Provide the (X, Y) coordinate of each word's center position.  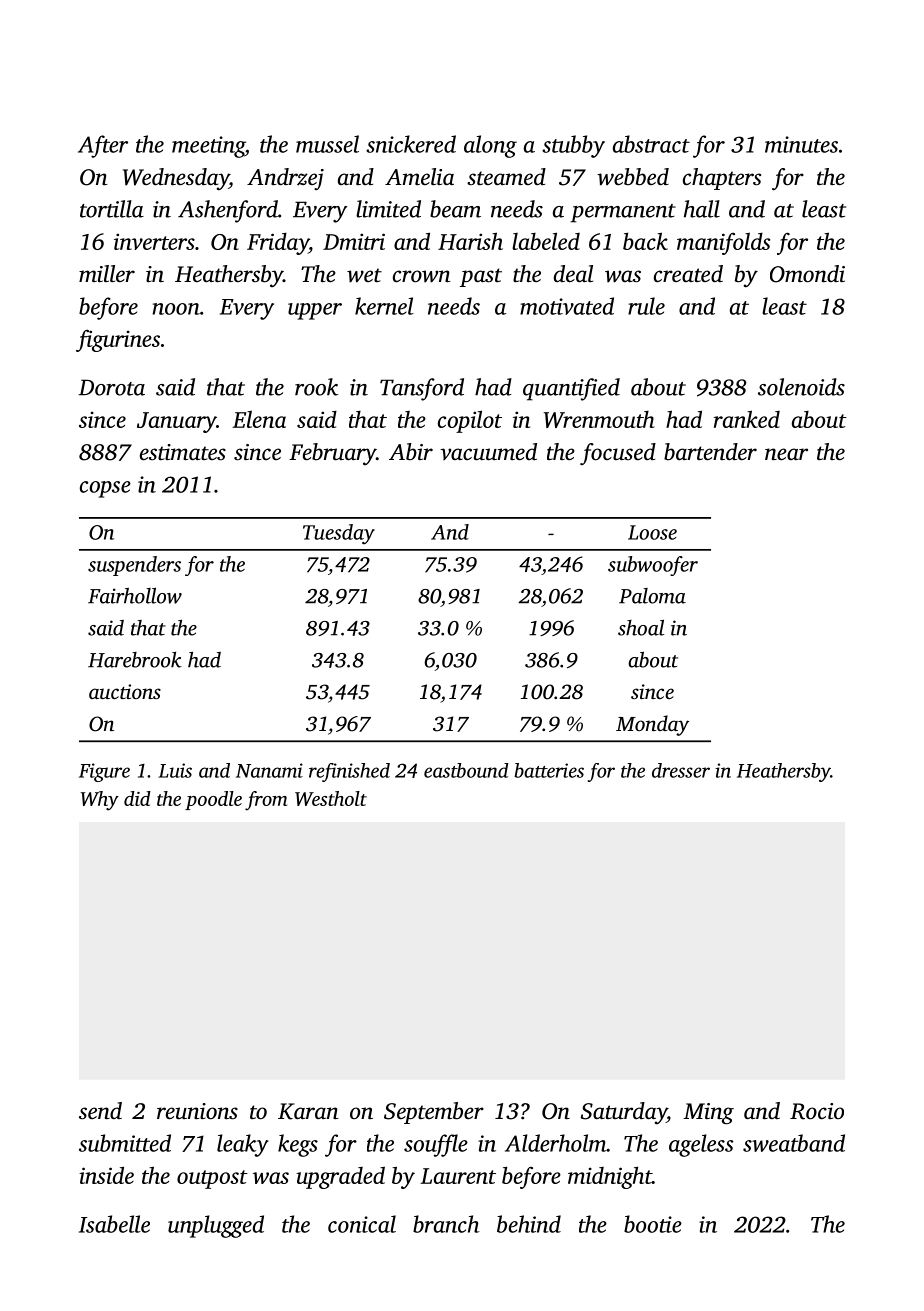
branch (446, 1224)
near (786, 454)
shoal (641, 628)
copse (105, 489)
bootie (653, 1224)
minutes (801, 144)
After (103, 146)
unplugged (216, 1226)
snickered (411, 144)
